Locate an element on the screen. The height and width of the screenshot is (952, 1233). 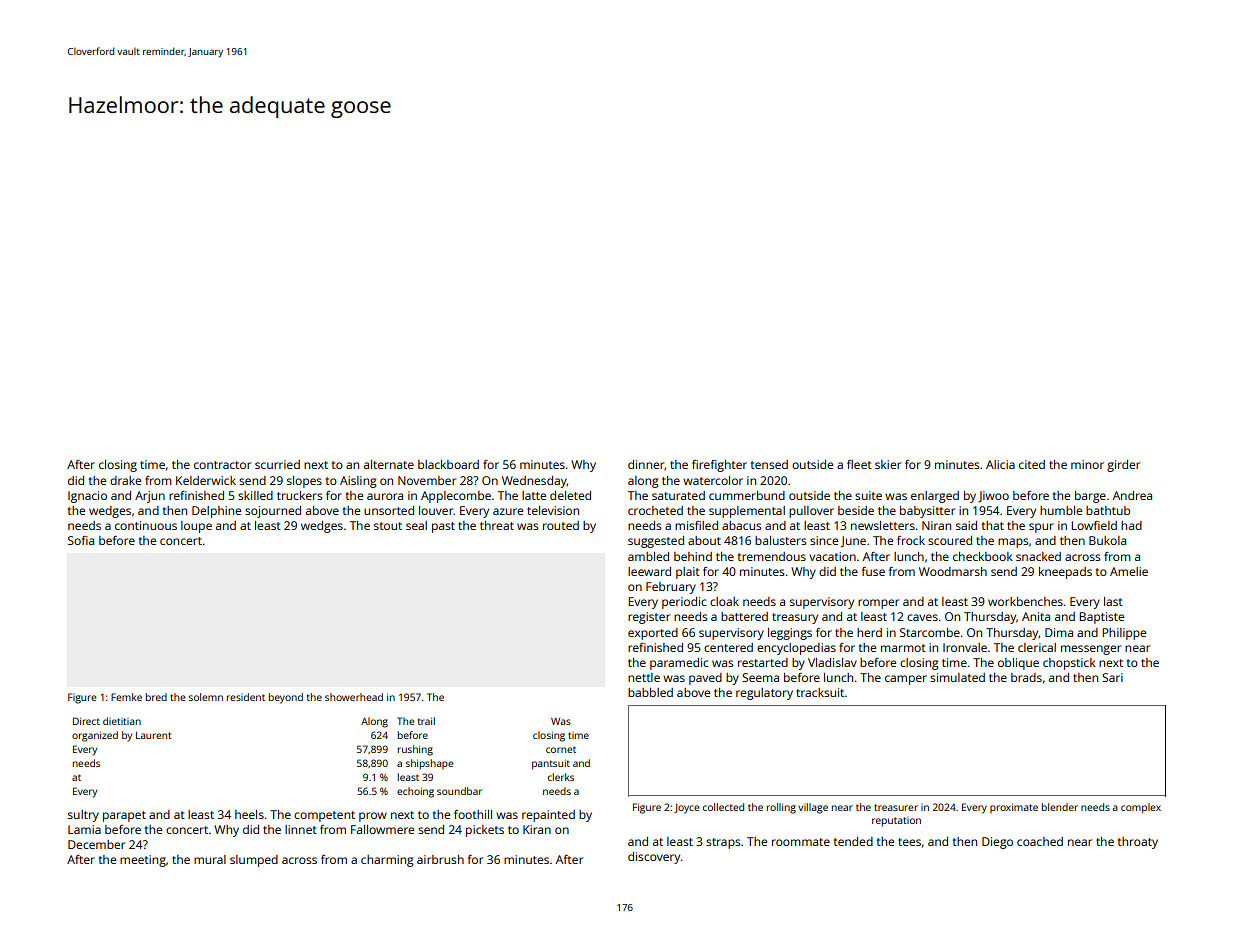
spur is located at coordinates (1041, 528).
